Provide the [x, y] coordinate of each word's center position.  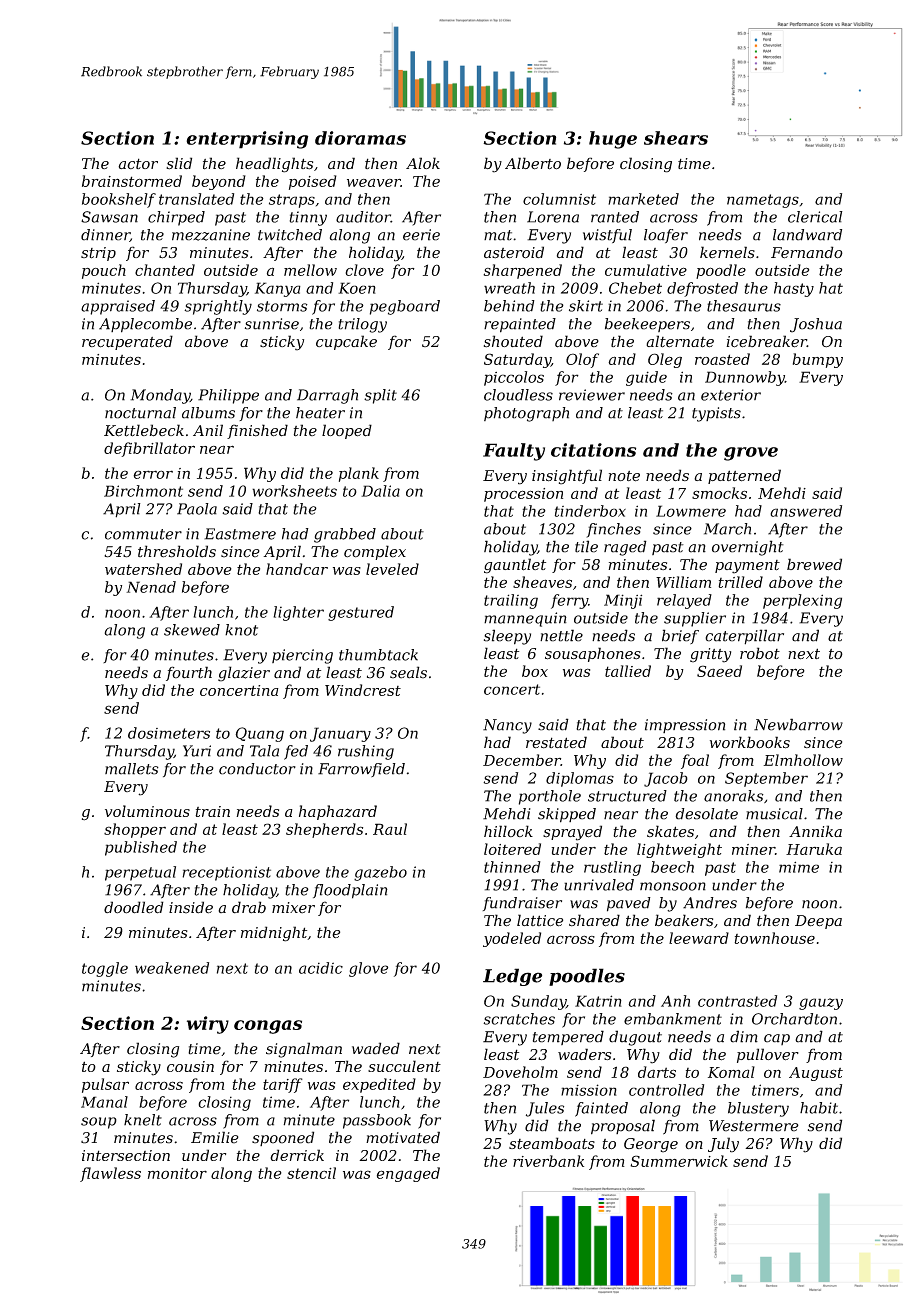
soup [99, 1123]
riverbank [548, 1161]
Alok [423, 163]
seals [408, 672]
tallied [628, 671]
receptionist [226, 873]
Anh [675, 1001]
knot [241, 630]
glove [368, 969]
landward [807, 235]
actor [138, 163]
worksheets [294, 491]
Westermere [754, 1126]
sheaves [542, 582]
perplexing [802, 601]
